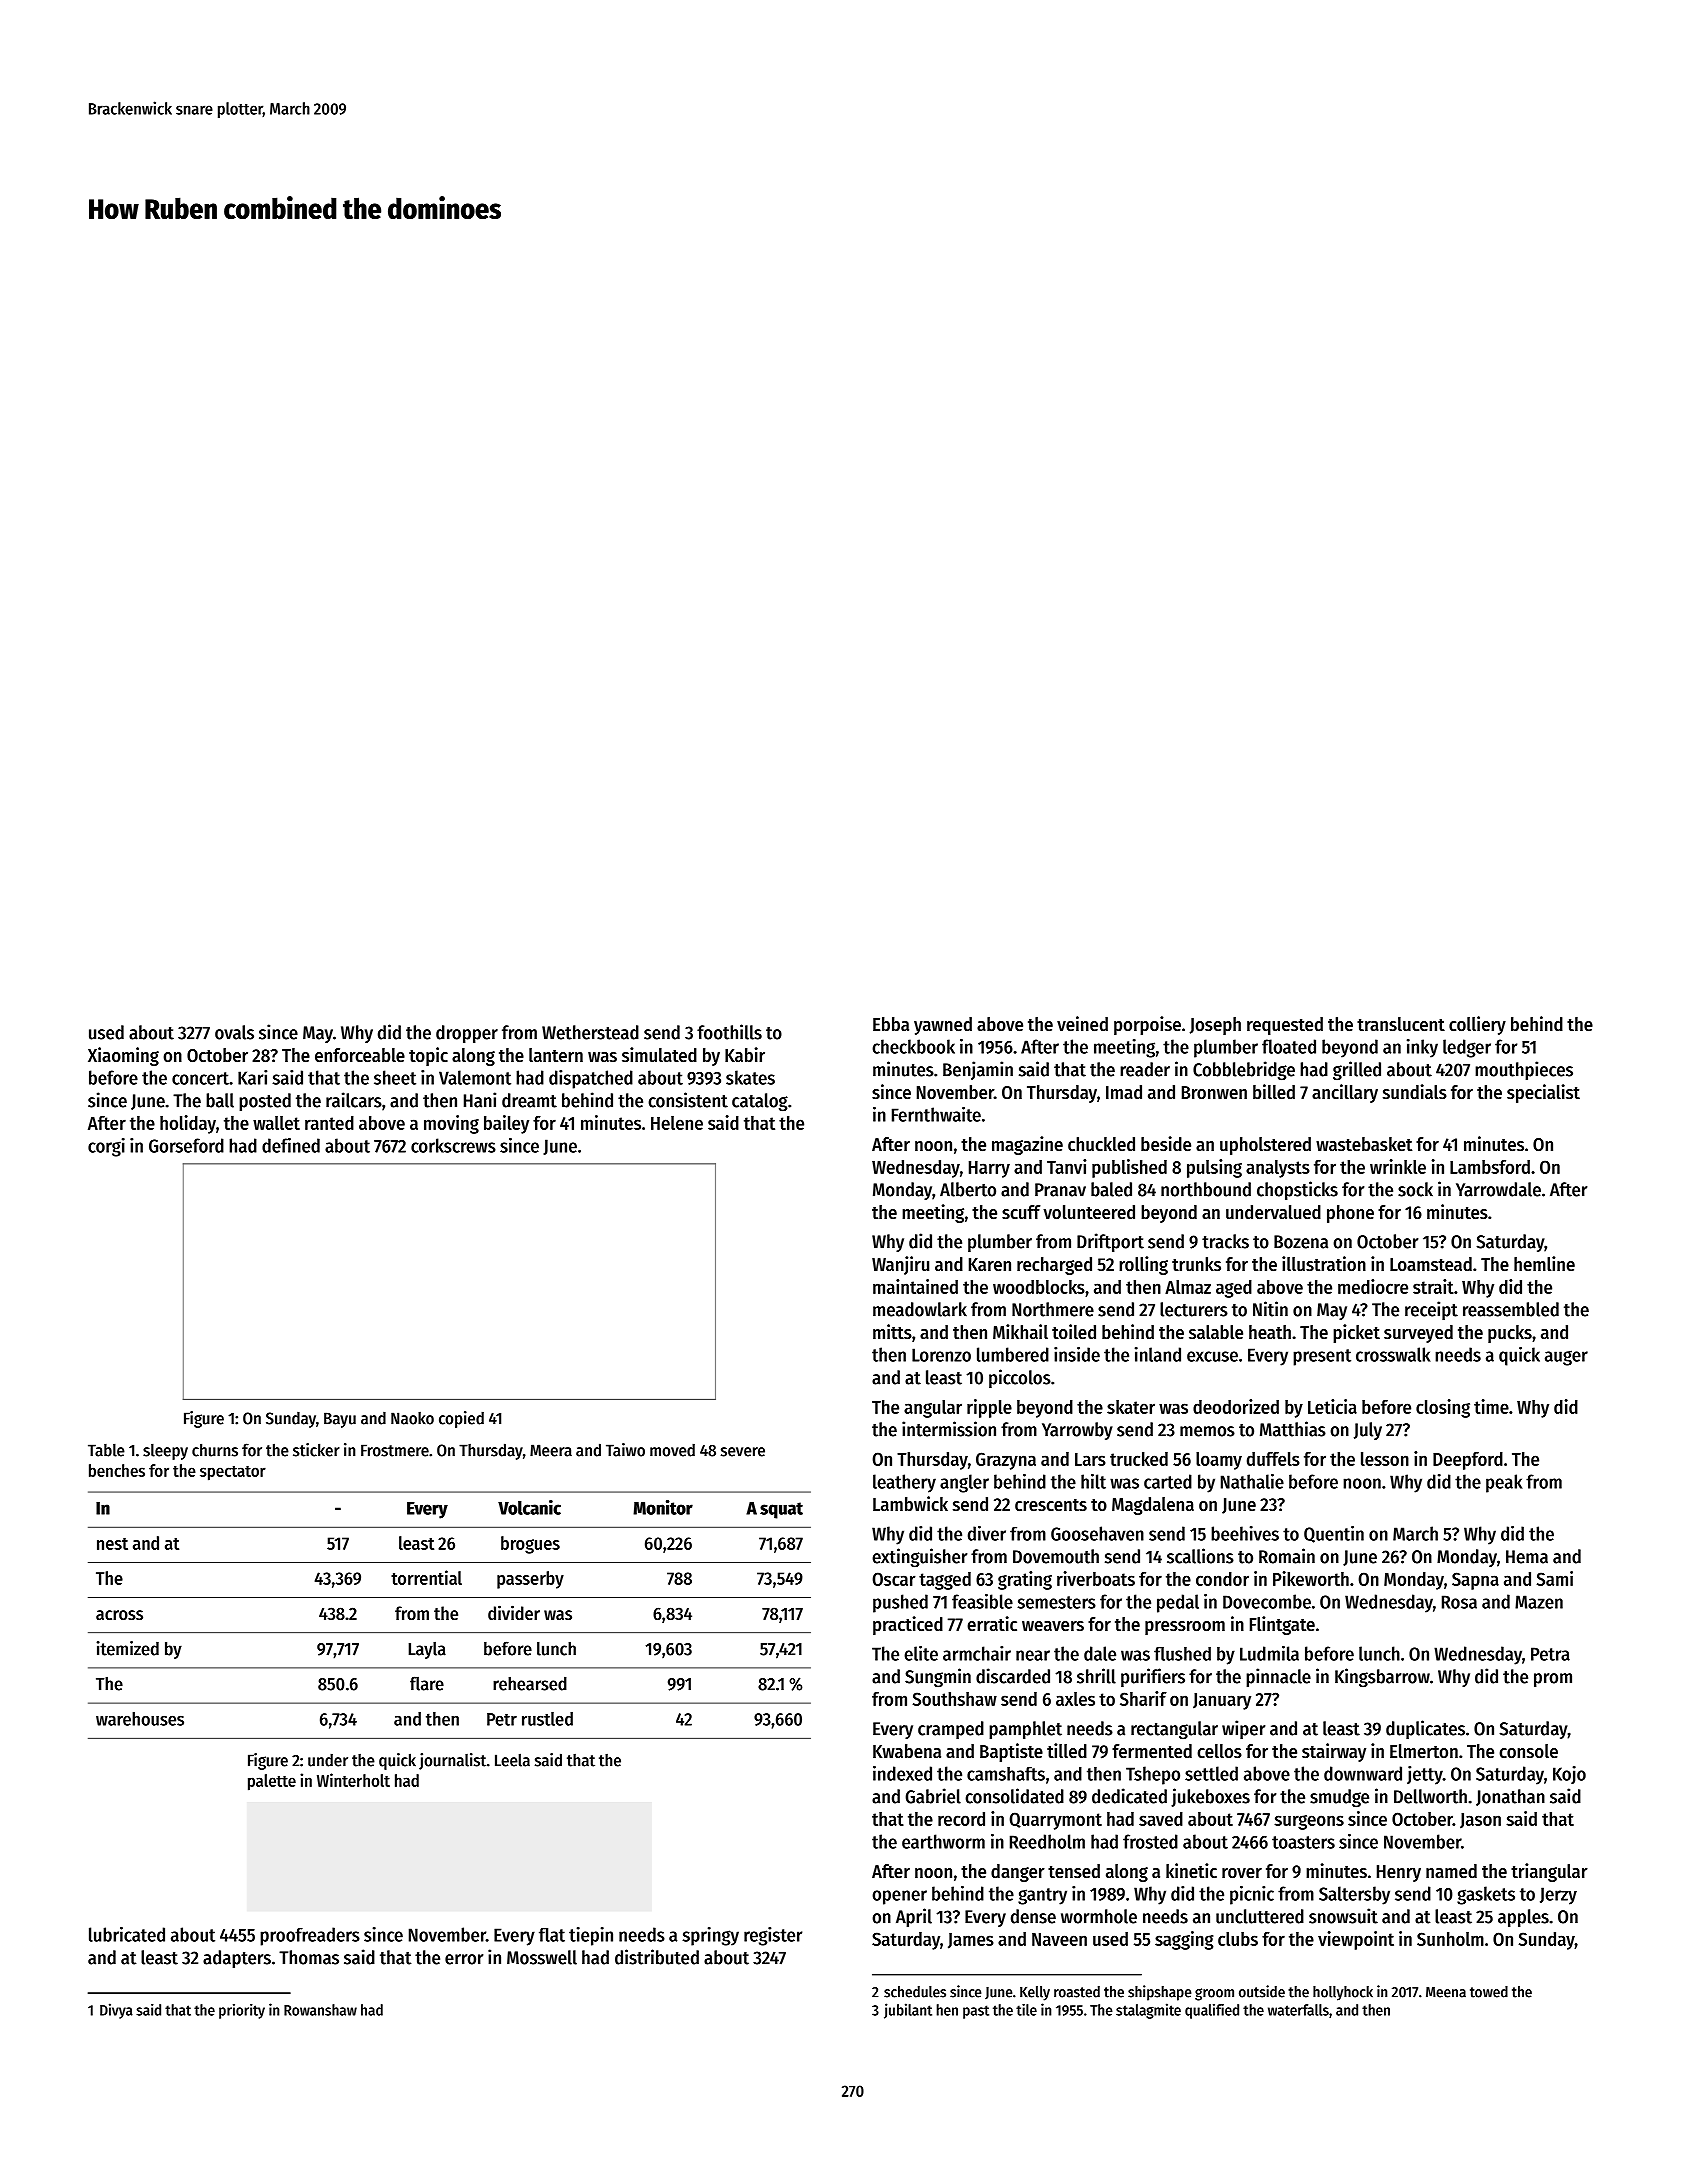 Image resolution: width=1683 pixels, height=2178 pixels. I want to click on wallet, so click(276, 1123).
